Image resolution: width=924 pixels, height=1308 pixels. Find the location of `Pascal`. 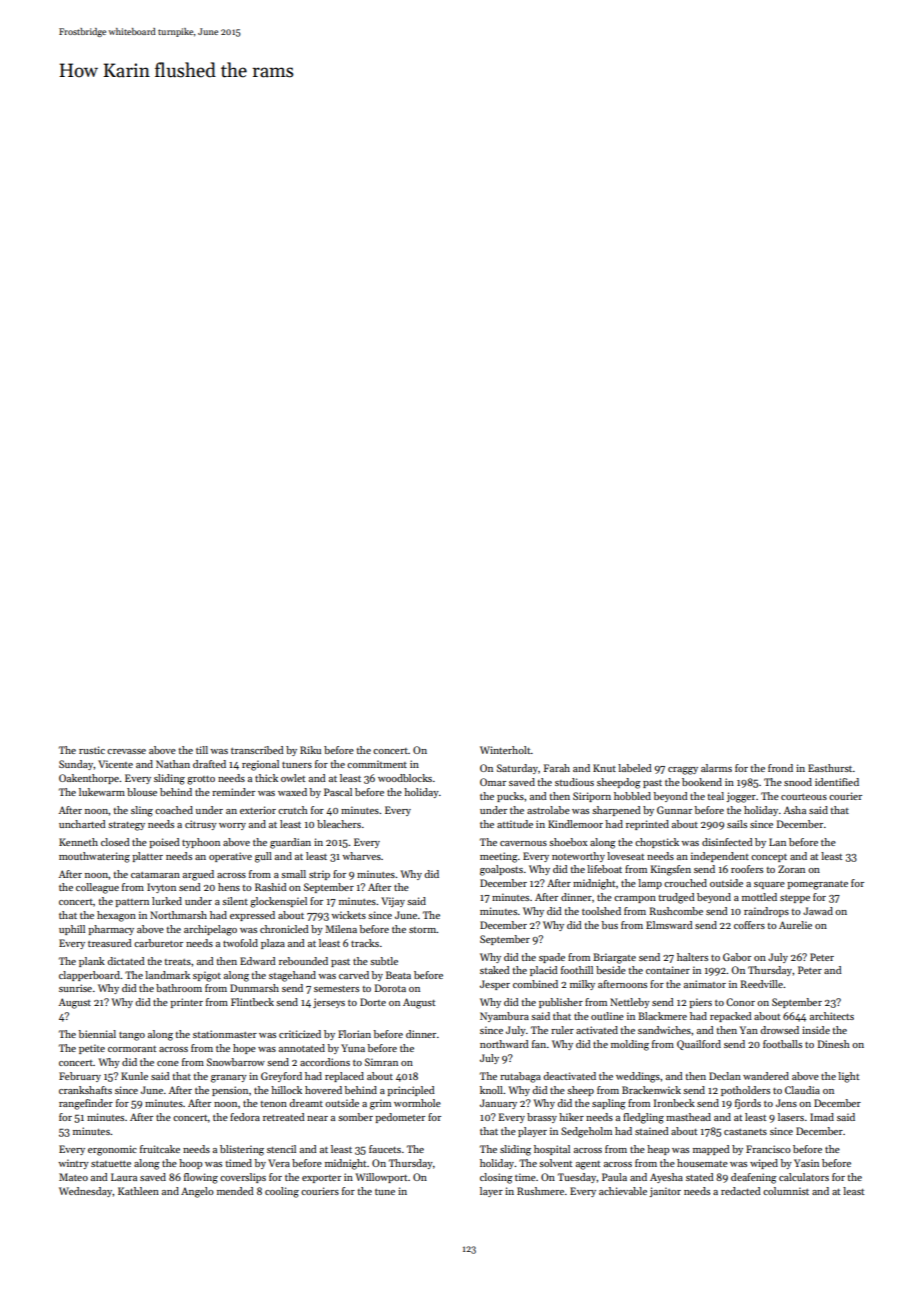

Pascal is located at coordinates (338, 792).
